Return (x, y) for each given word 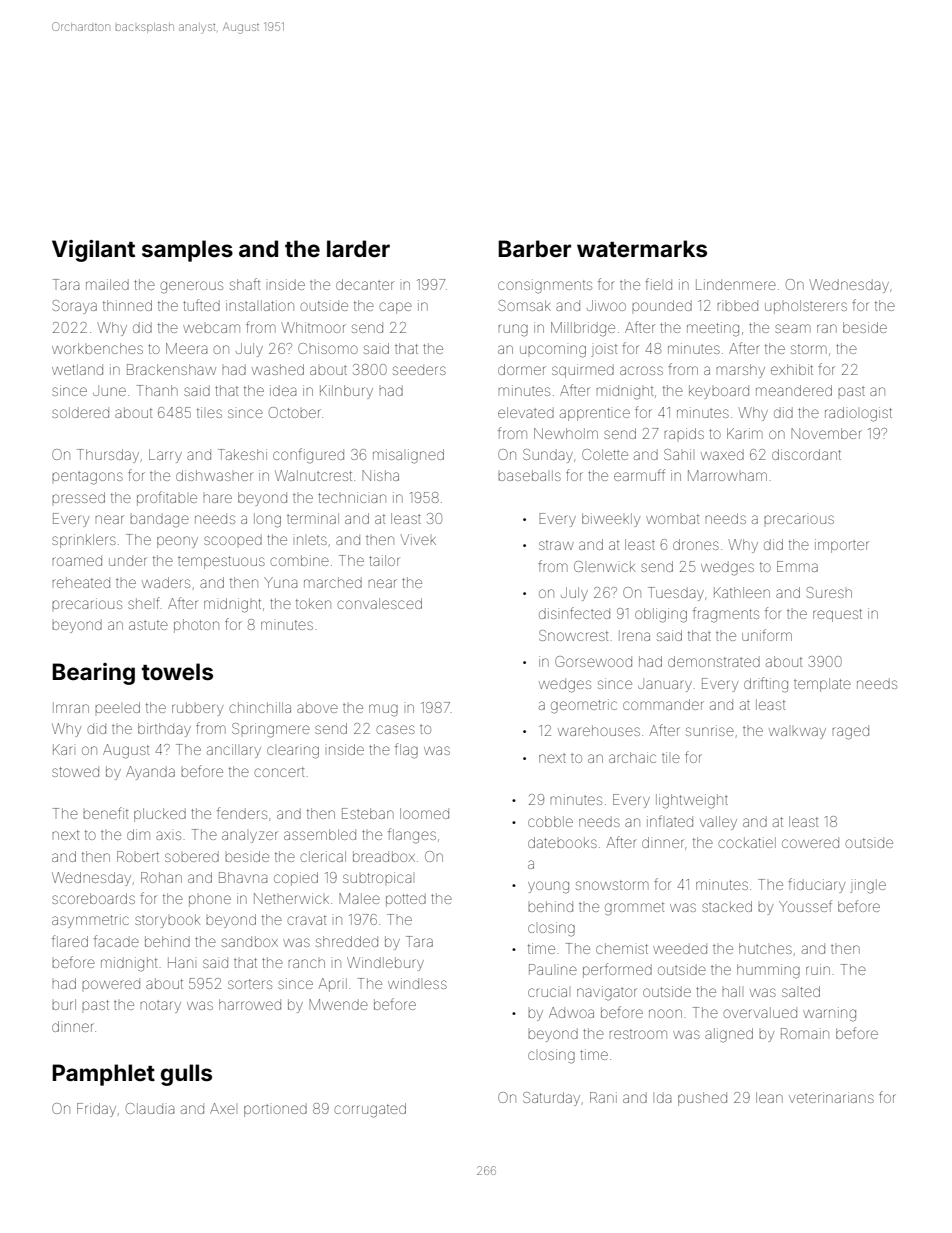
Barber (534, 248)
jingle (868, 886)
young (548, 887)
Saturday (551, 1099)
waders (166, 582)
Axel (222, 1108)
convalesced (379, 603)
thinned (127, 305)
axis (168, 835)
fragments (726, 615)
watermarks (642, 248)
